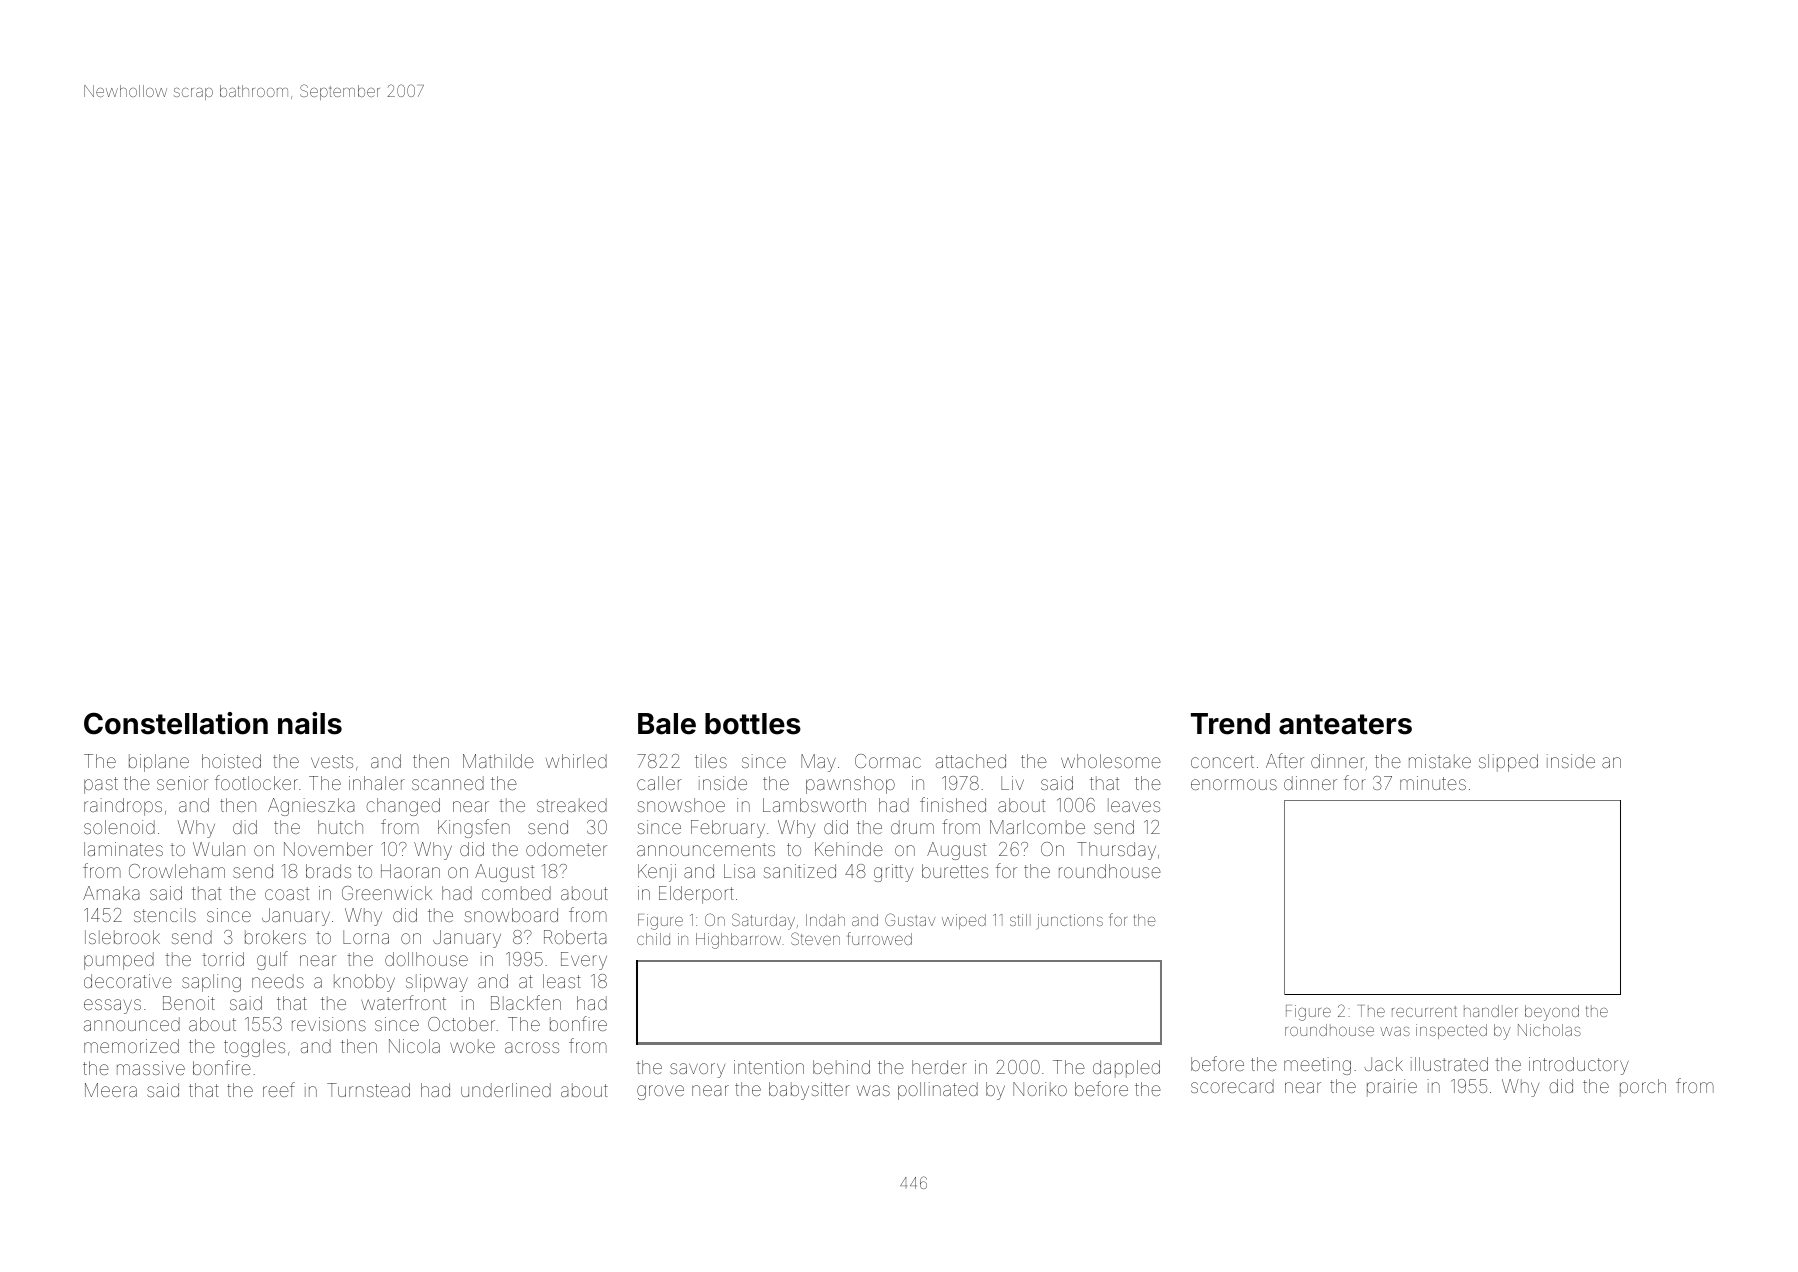  Describe the element at coordinates (696, 895) in the page. I see `Elderport` at that location.
